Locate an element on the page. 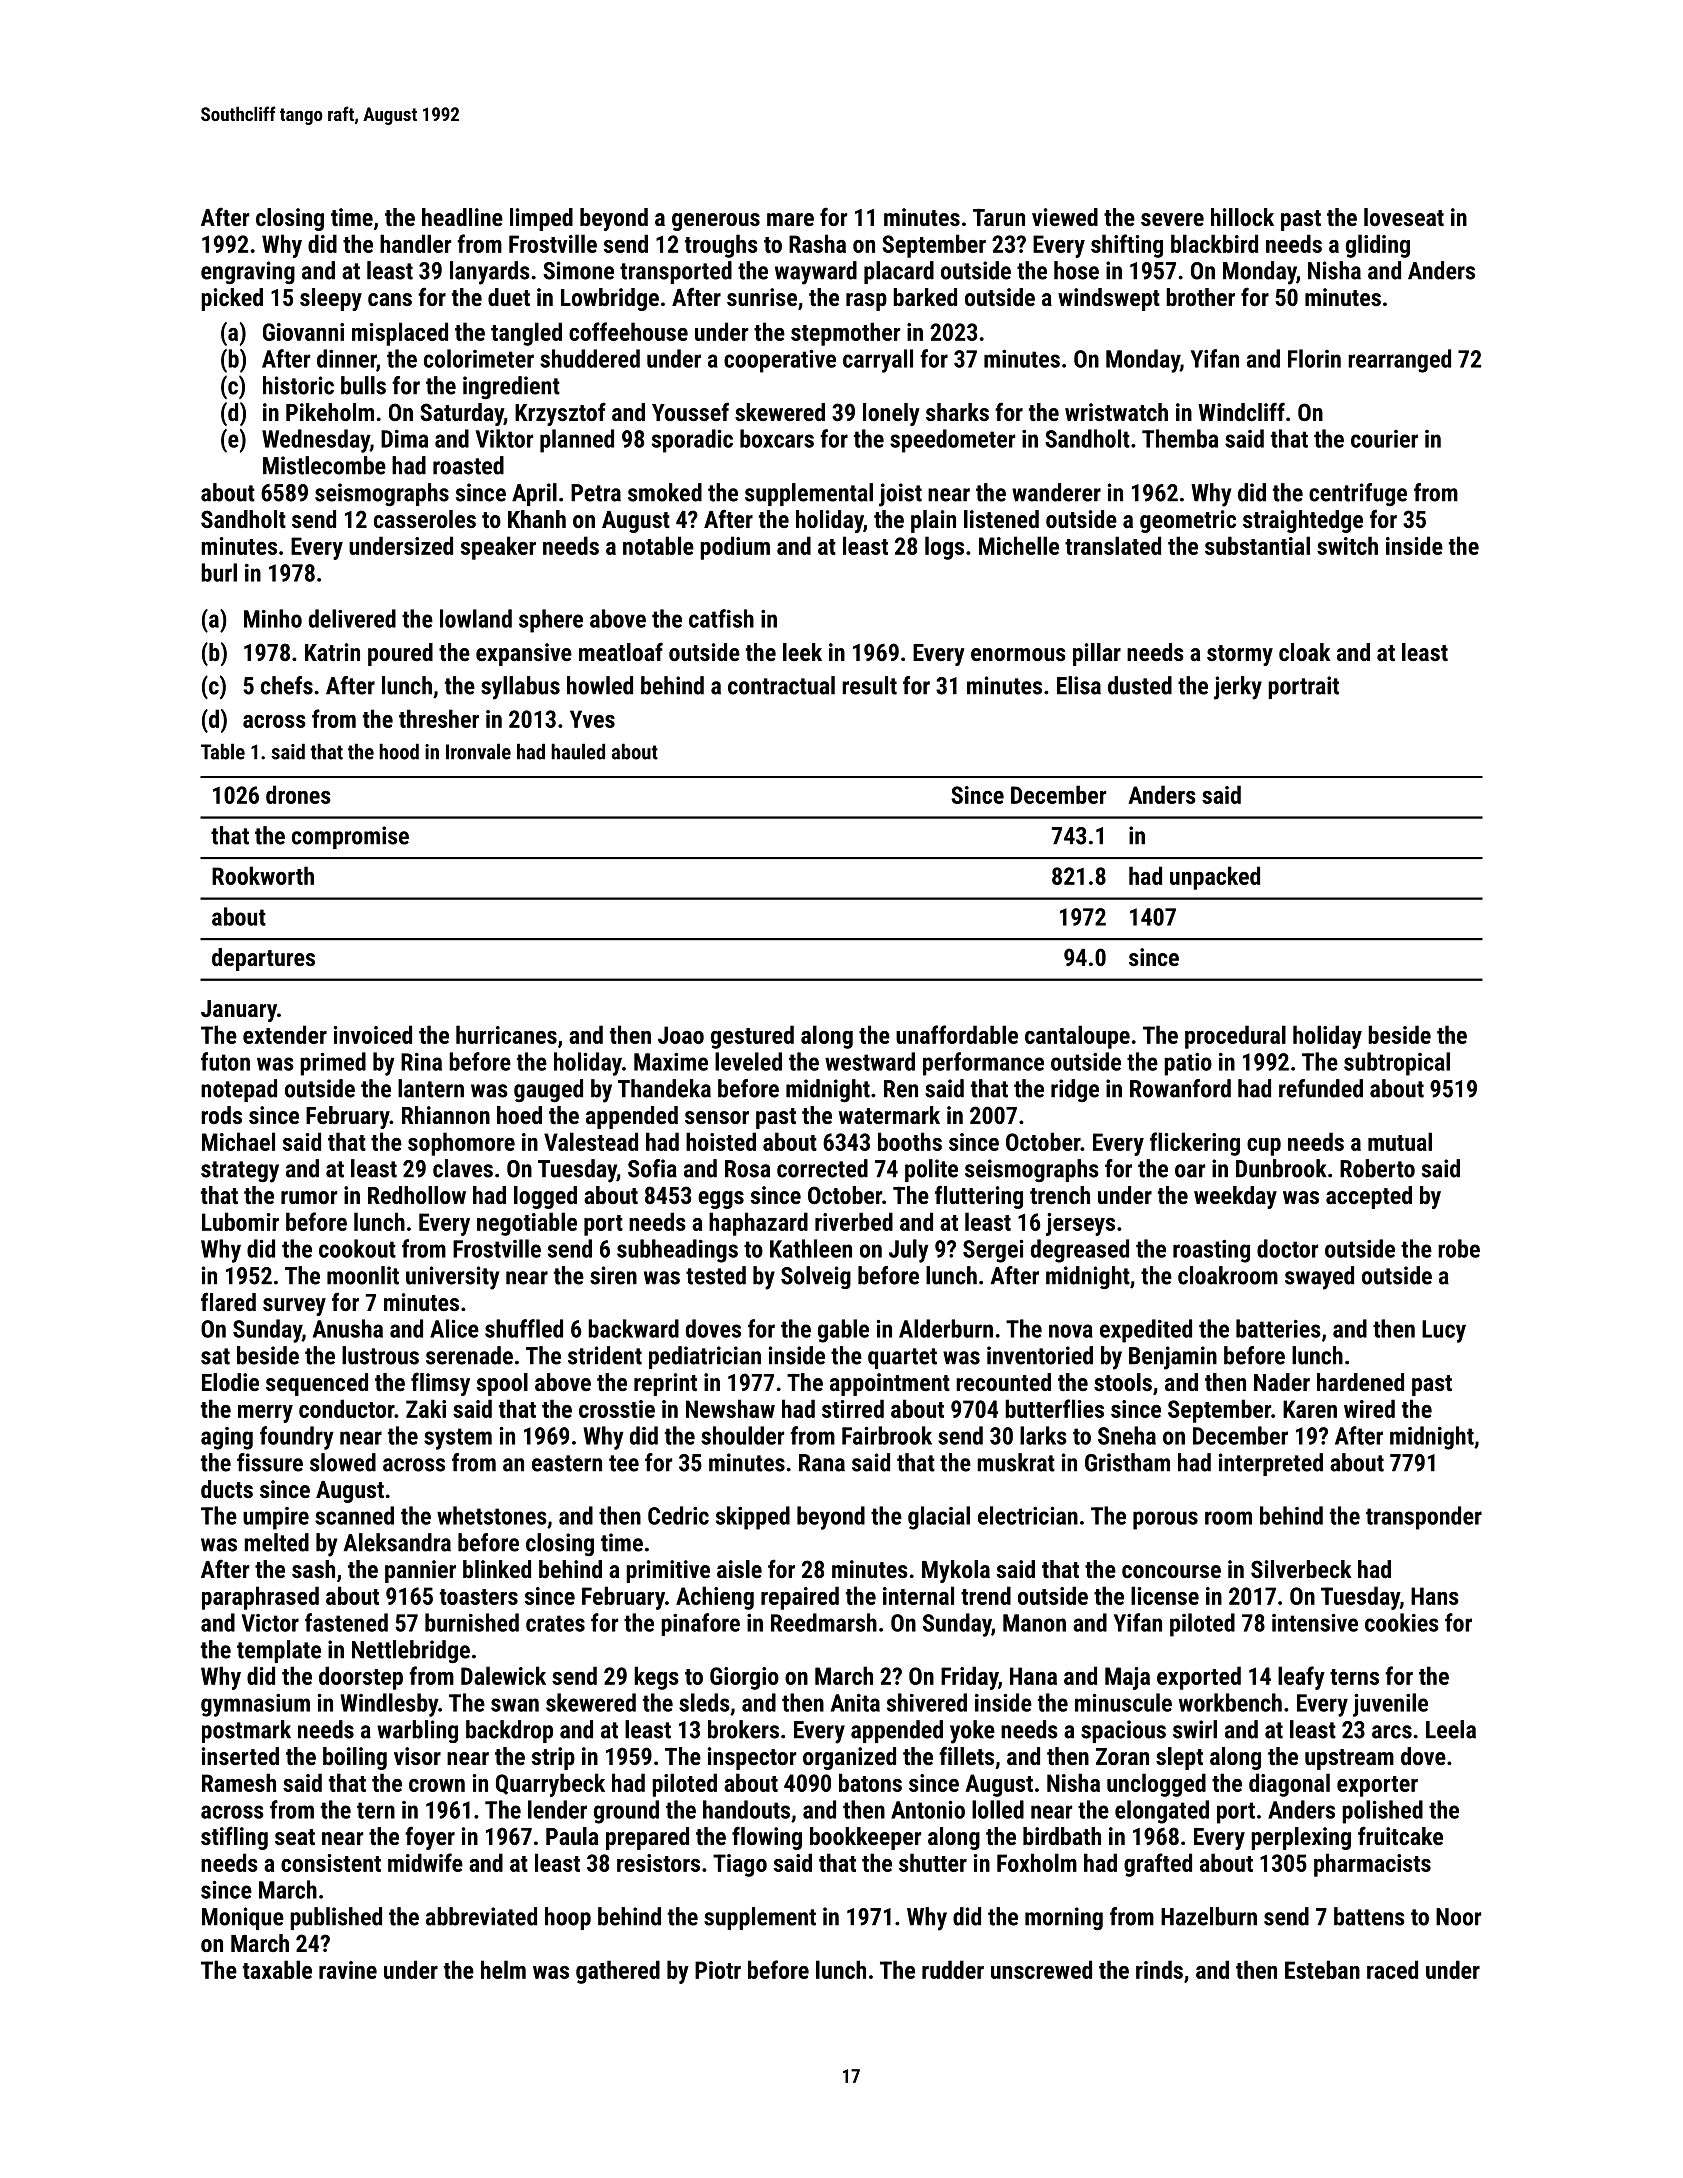  courier is located at coordinates (1384, 439).
